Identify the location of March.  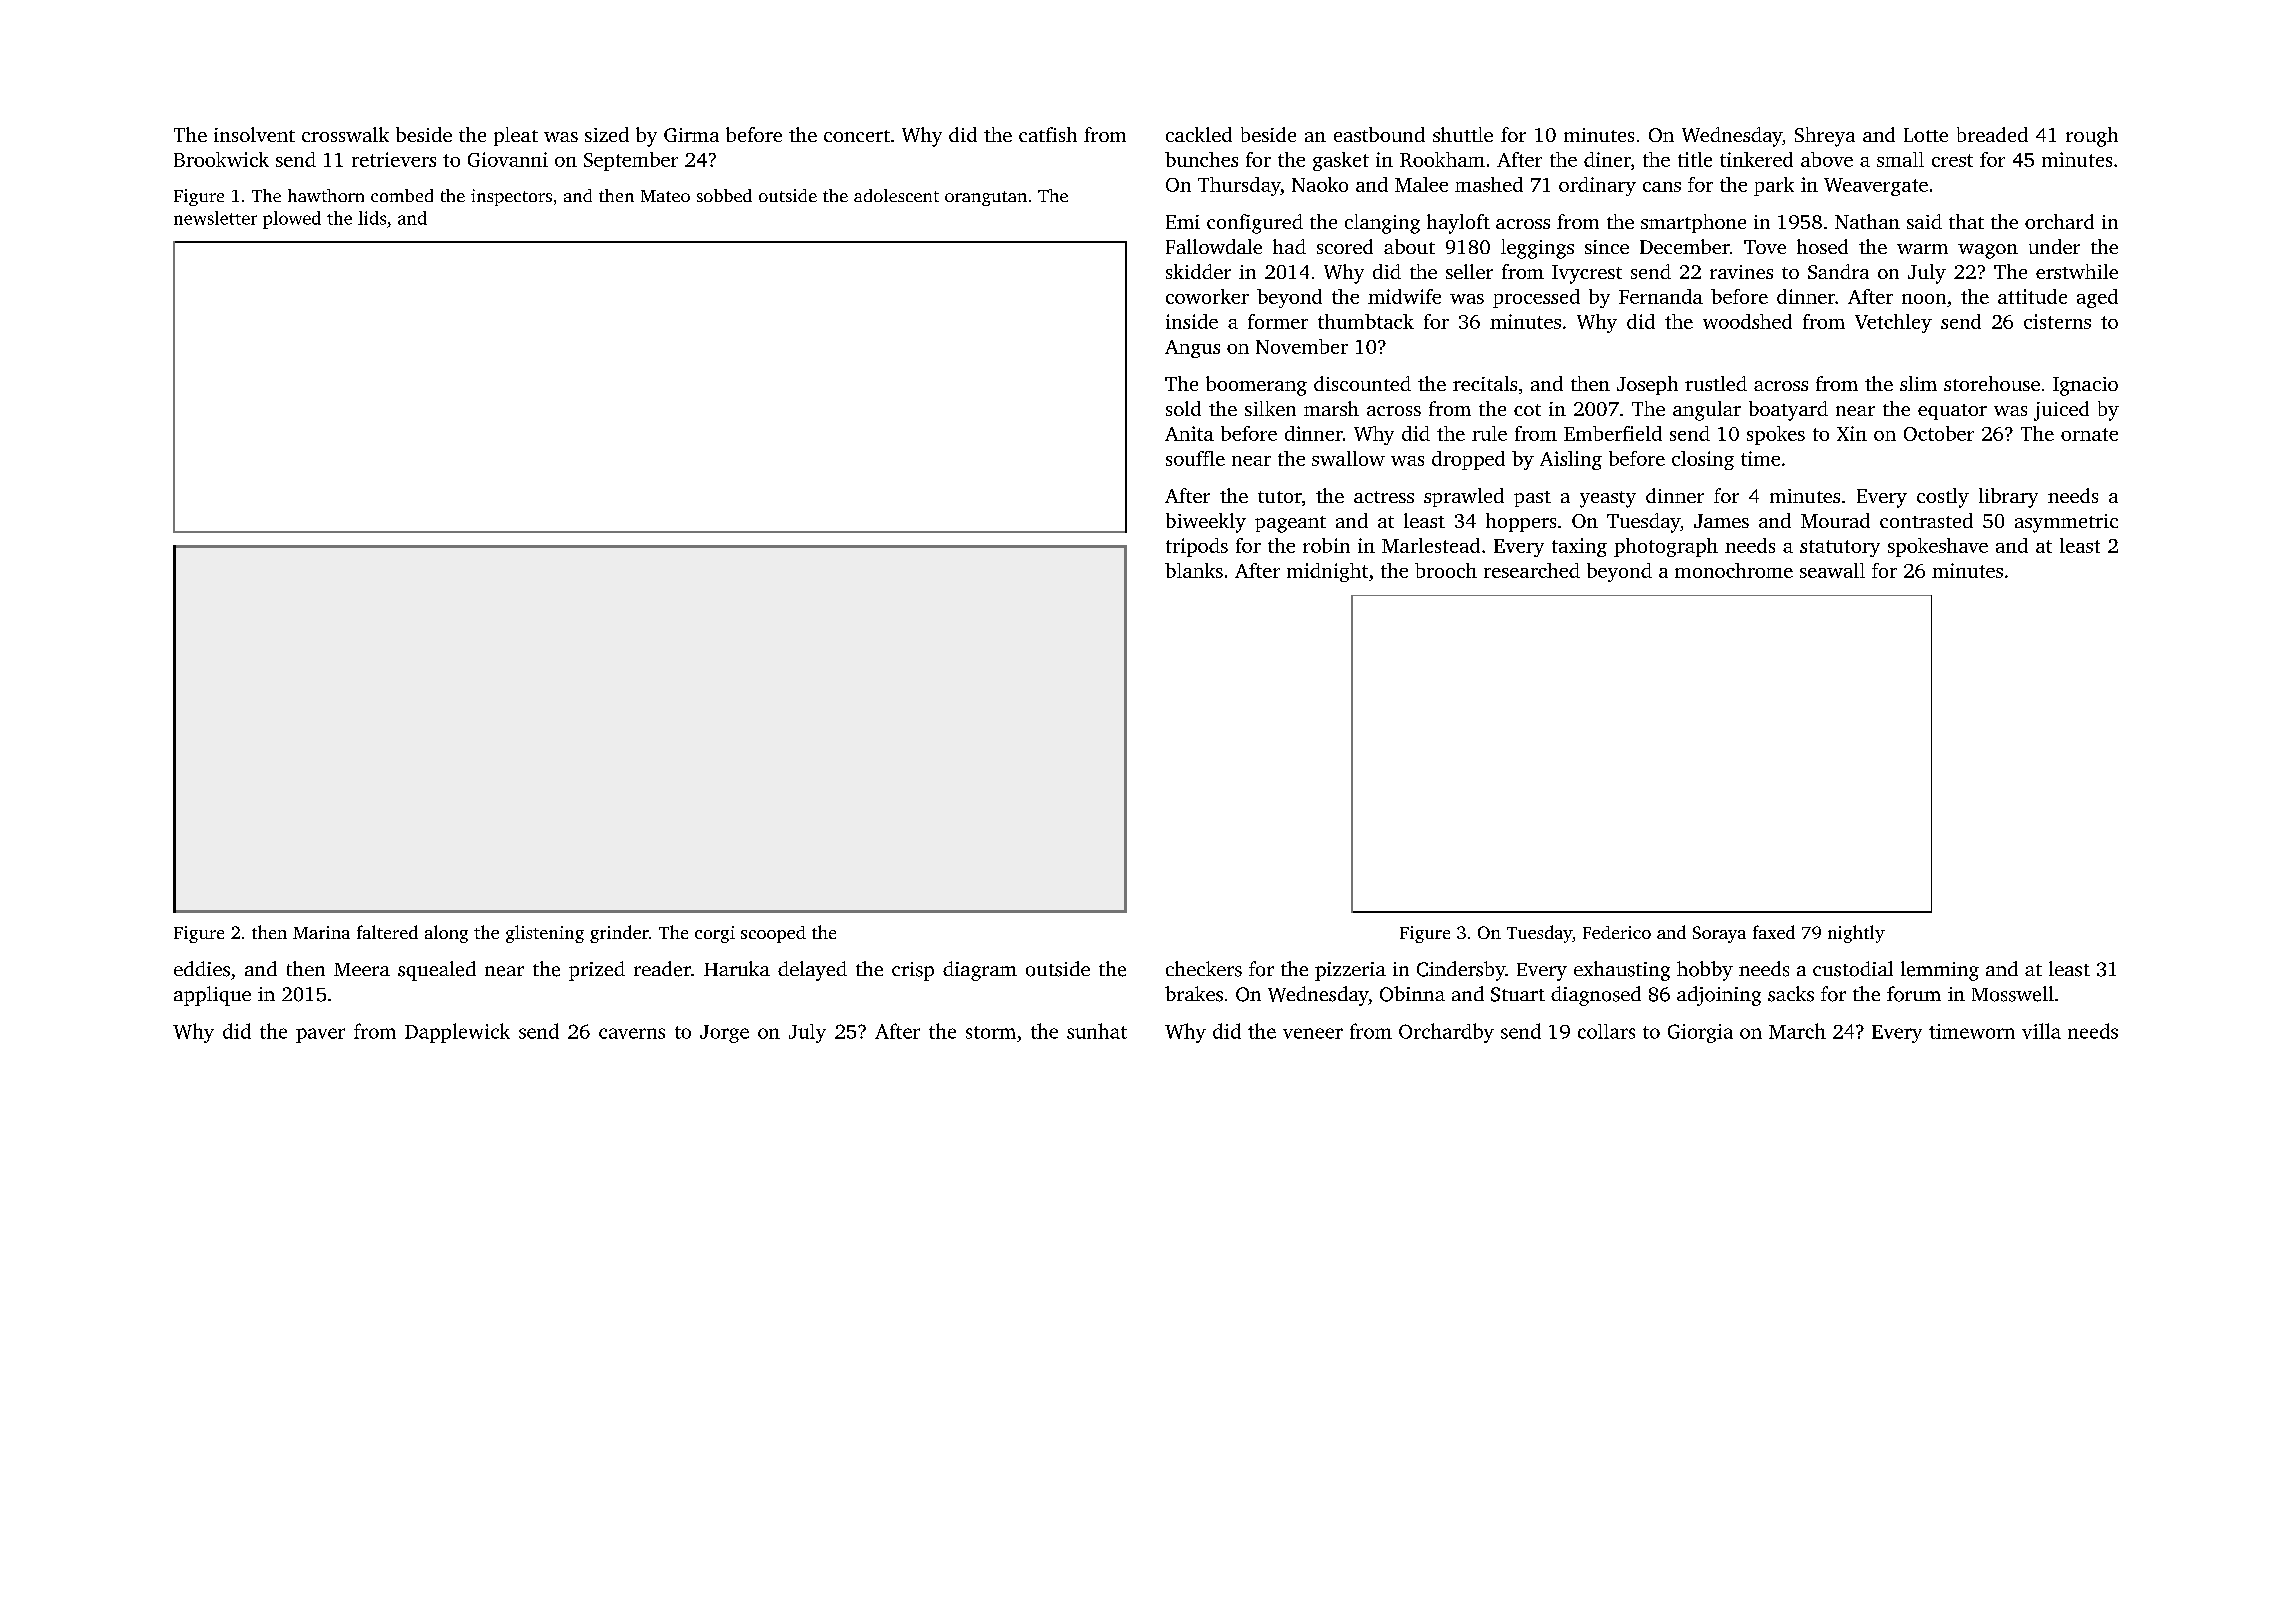
(1797, 1031).
